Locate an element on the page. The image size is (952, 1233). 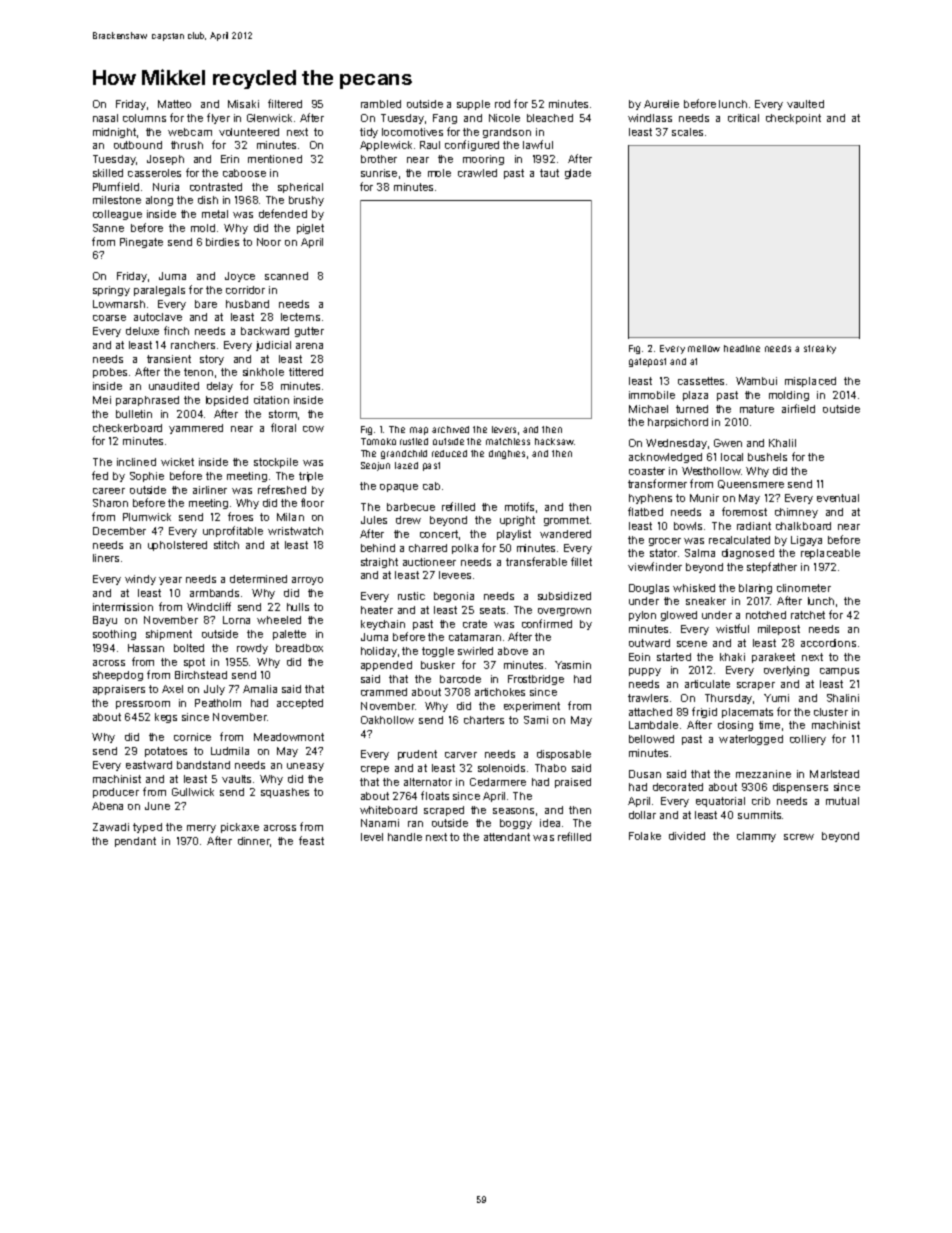
bowls is located at coordinates (688, 526).
